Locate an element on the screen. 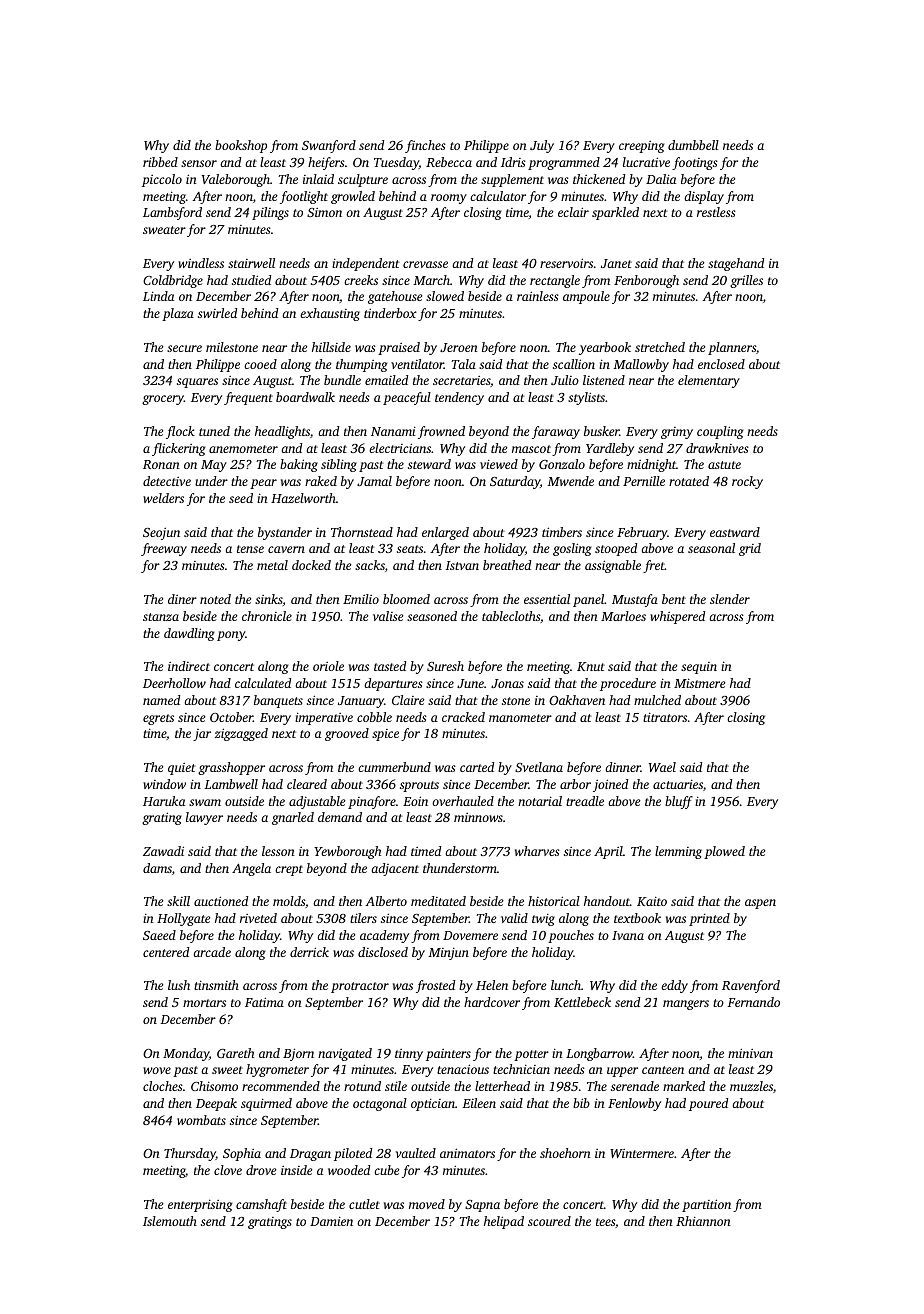  pony is located at coordinates (231, 636).
